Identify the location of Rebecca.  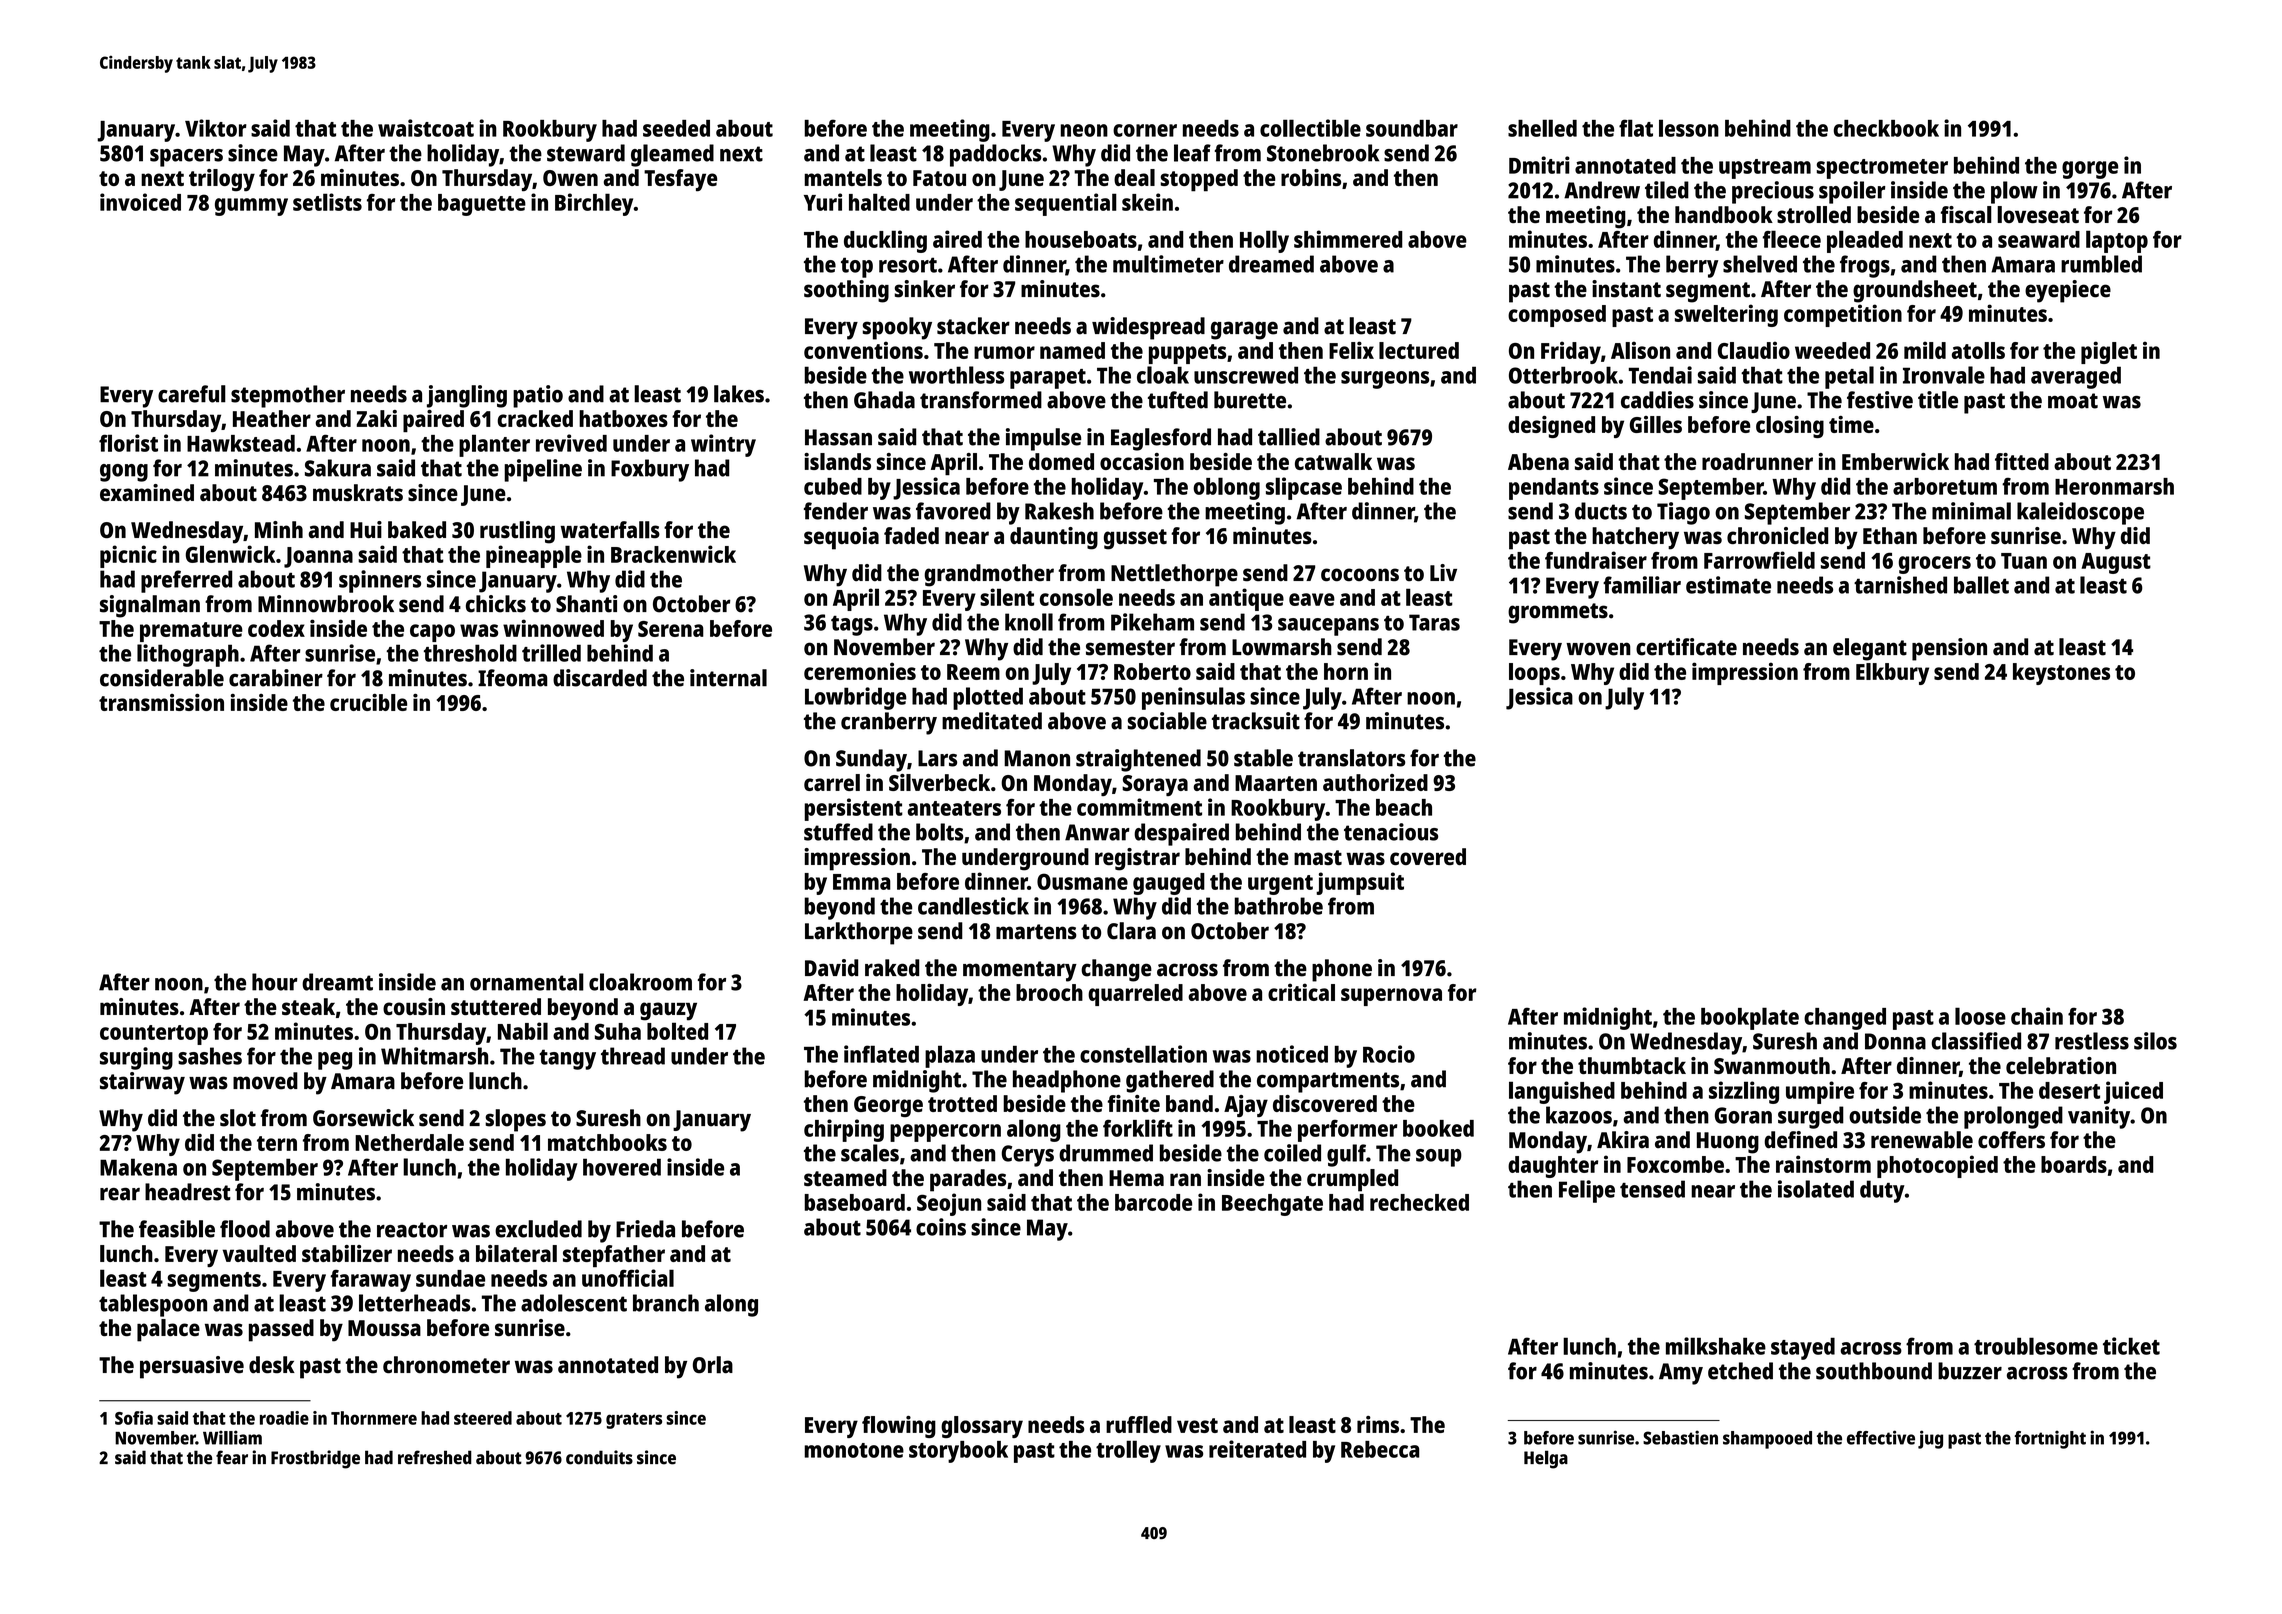
(1380, 1449).
